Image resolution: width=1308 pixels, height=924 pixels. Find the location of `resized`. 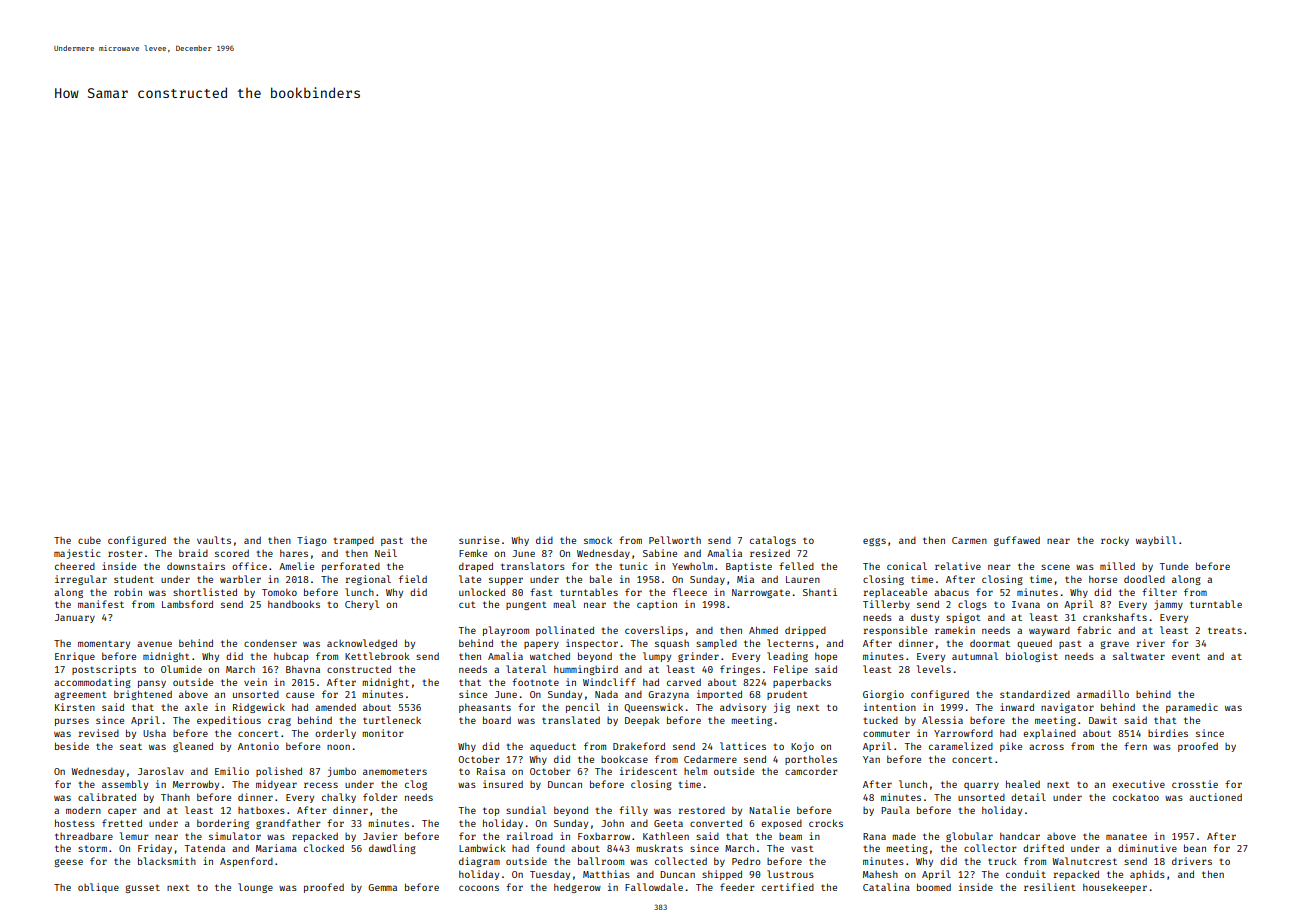

resized is located at coordinates (770, 553).
